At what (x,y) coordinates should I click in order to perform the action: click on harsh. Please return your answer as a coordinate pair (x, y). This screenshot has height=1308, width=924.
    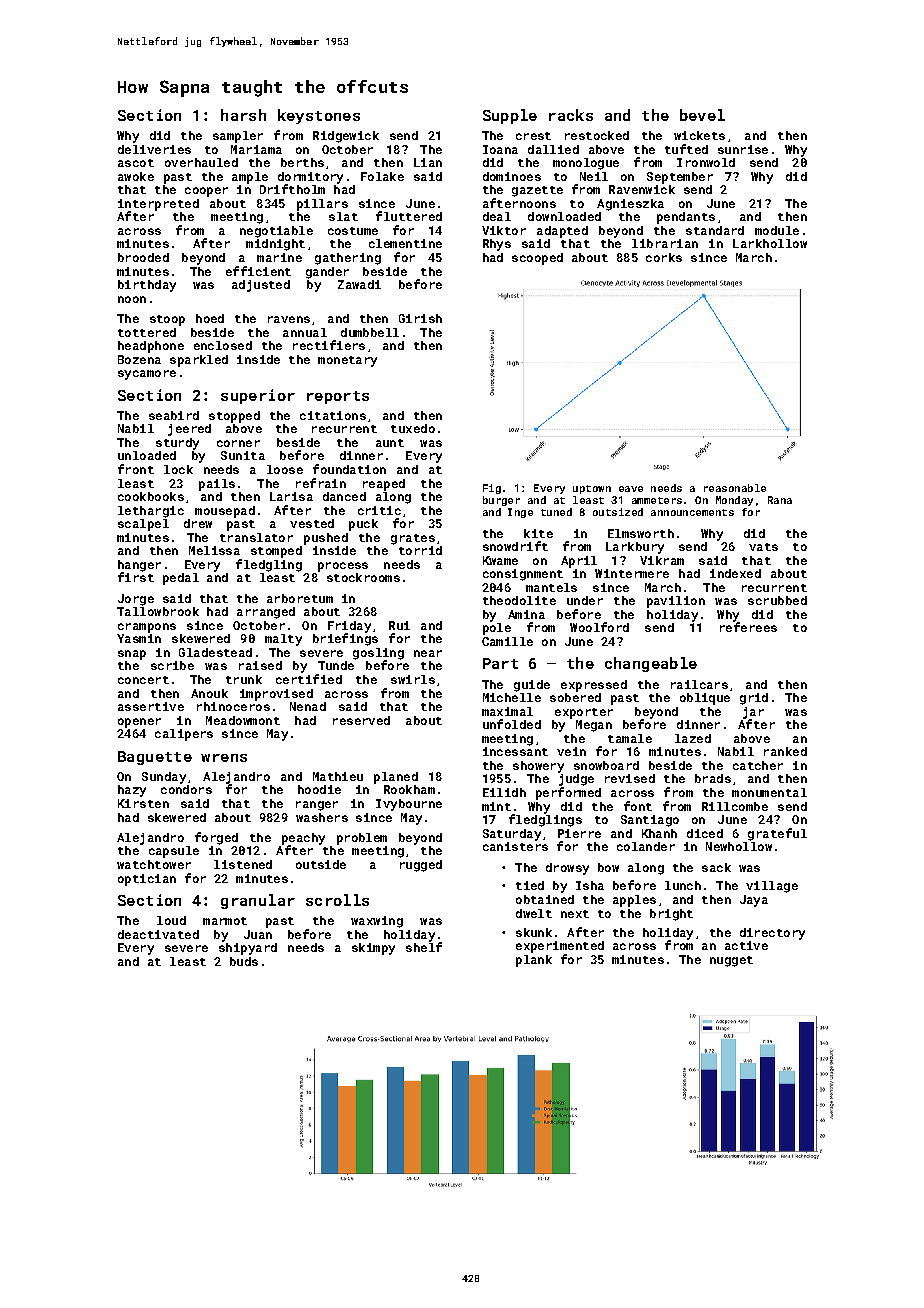
    Looking at the image, I should click on (243, 115).
